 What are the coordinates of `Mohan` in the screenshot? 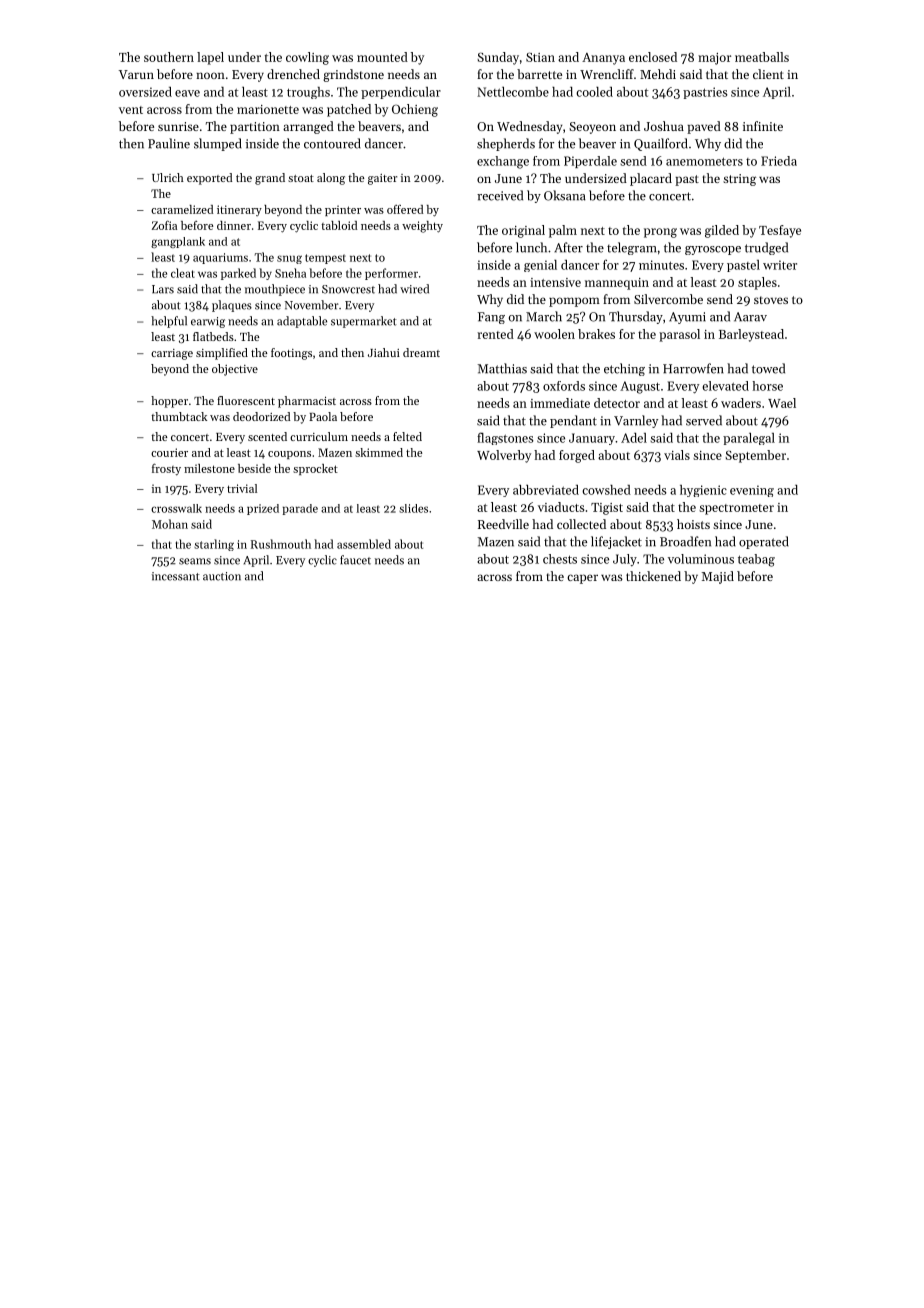 It's located at (170, 524).
